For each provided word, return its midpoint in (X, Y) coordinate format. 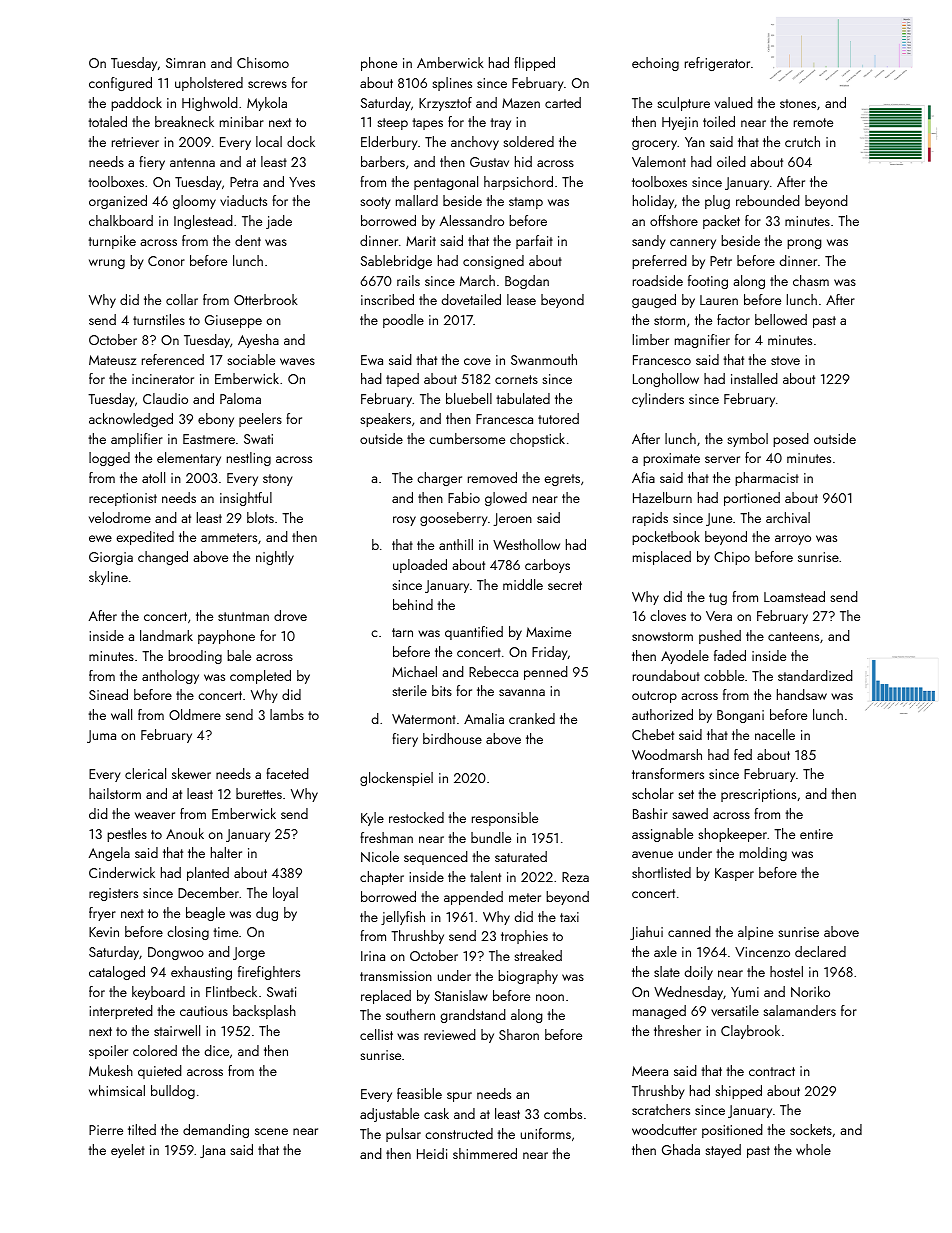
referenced (173, 359)
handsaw (802, 694)
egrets (562, 480)
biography (528, 977)
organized (118, 202)
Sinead (108, 694)
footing (708, 282)
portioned (752, 499)
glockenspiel (396, 779)
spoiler (108, 1052)
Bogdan (527, 282)
